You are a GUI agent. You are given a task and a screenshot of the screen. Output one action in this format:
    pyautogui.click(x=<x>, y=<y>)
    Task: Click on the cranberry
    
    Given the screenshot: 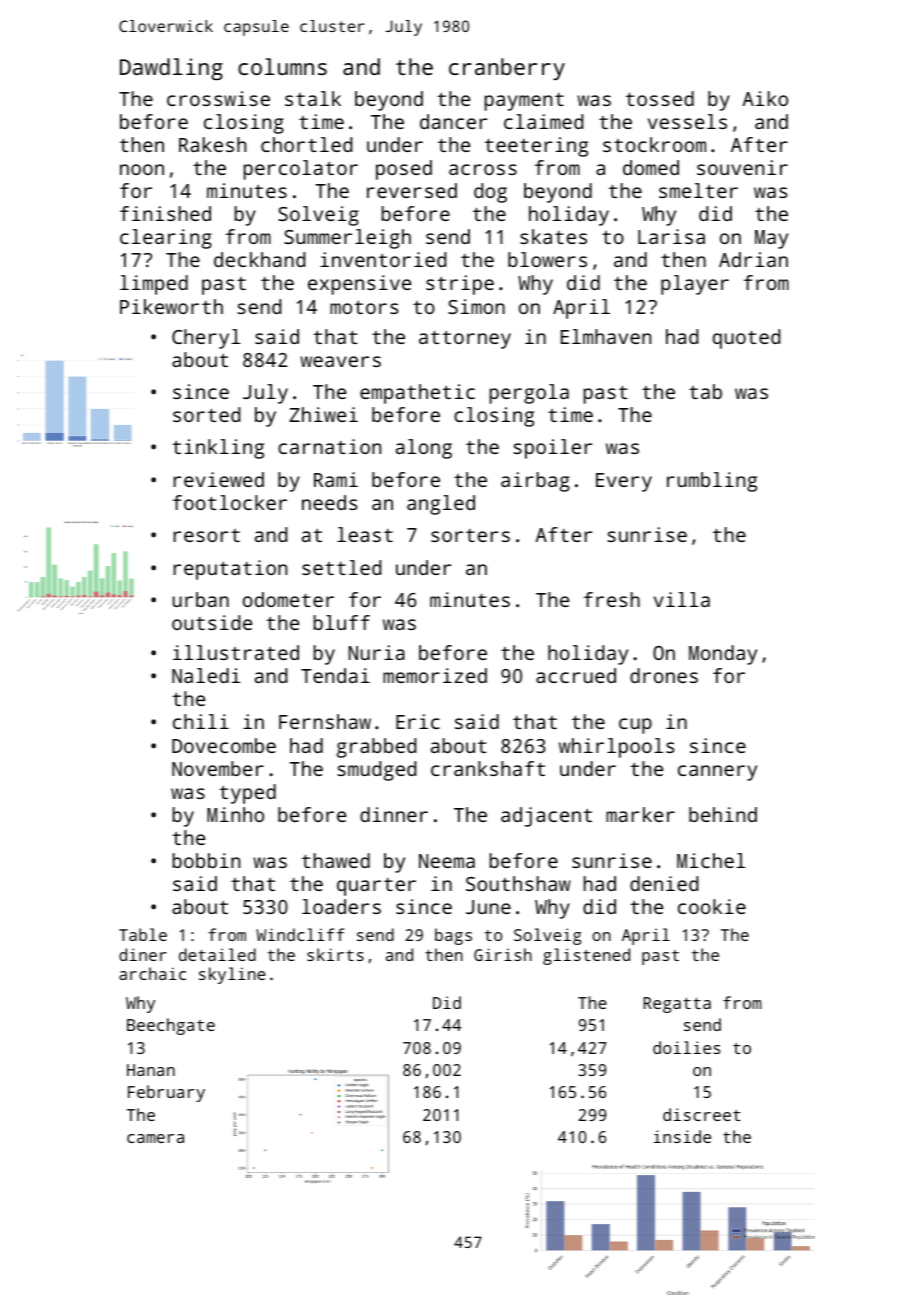 What is the action you would take?
    pyautogui.click(x=507, y=69)
